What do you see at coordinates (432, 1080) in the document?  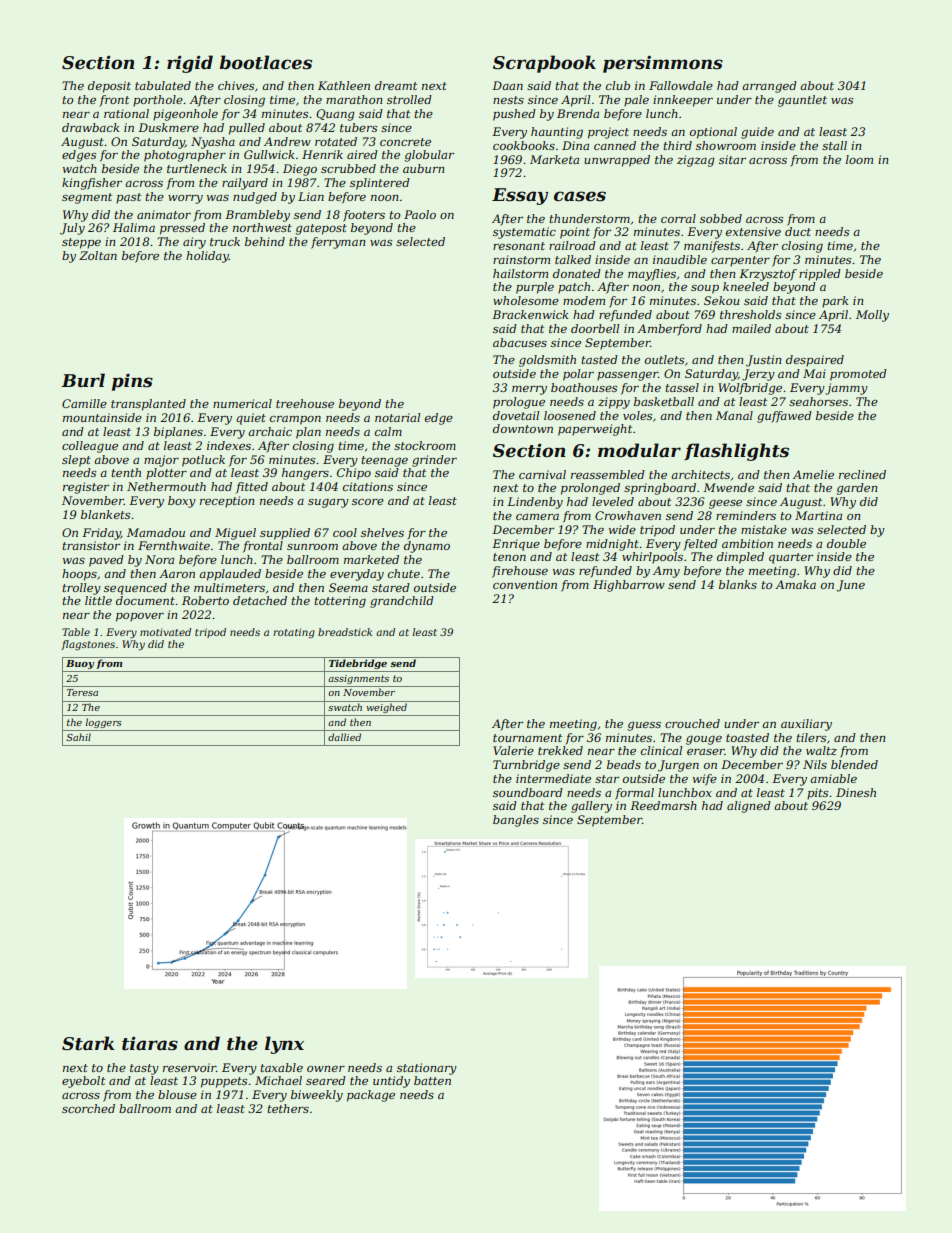 I see `batten` at bounding box center [432, 1080].
